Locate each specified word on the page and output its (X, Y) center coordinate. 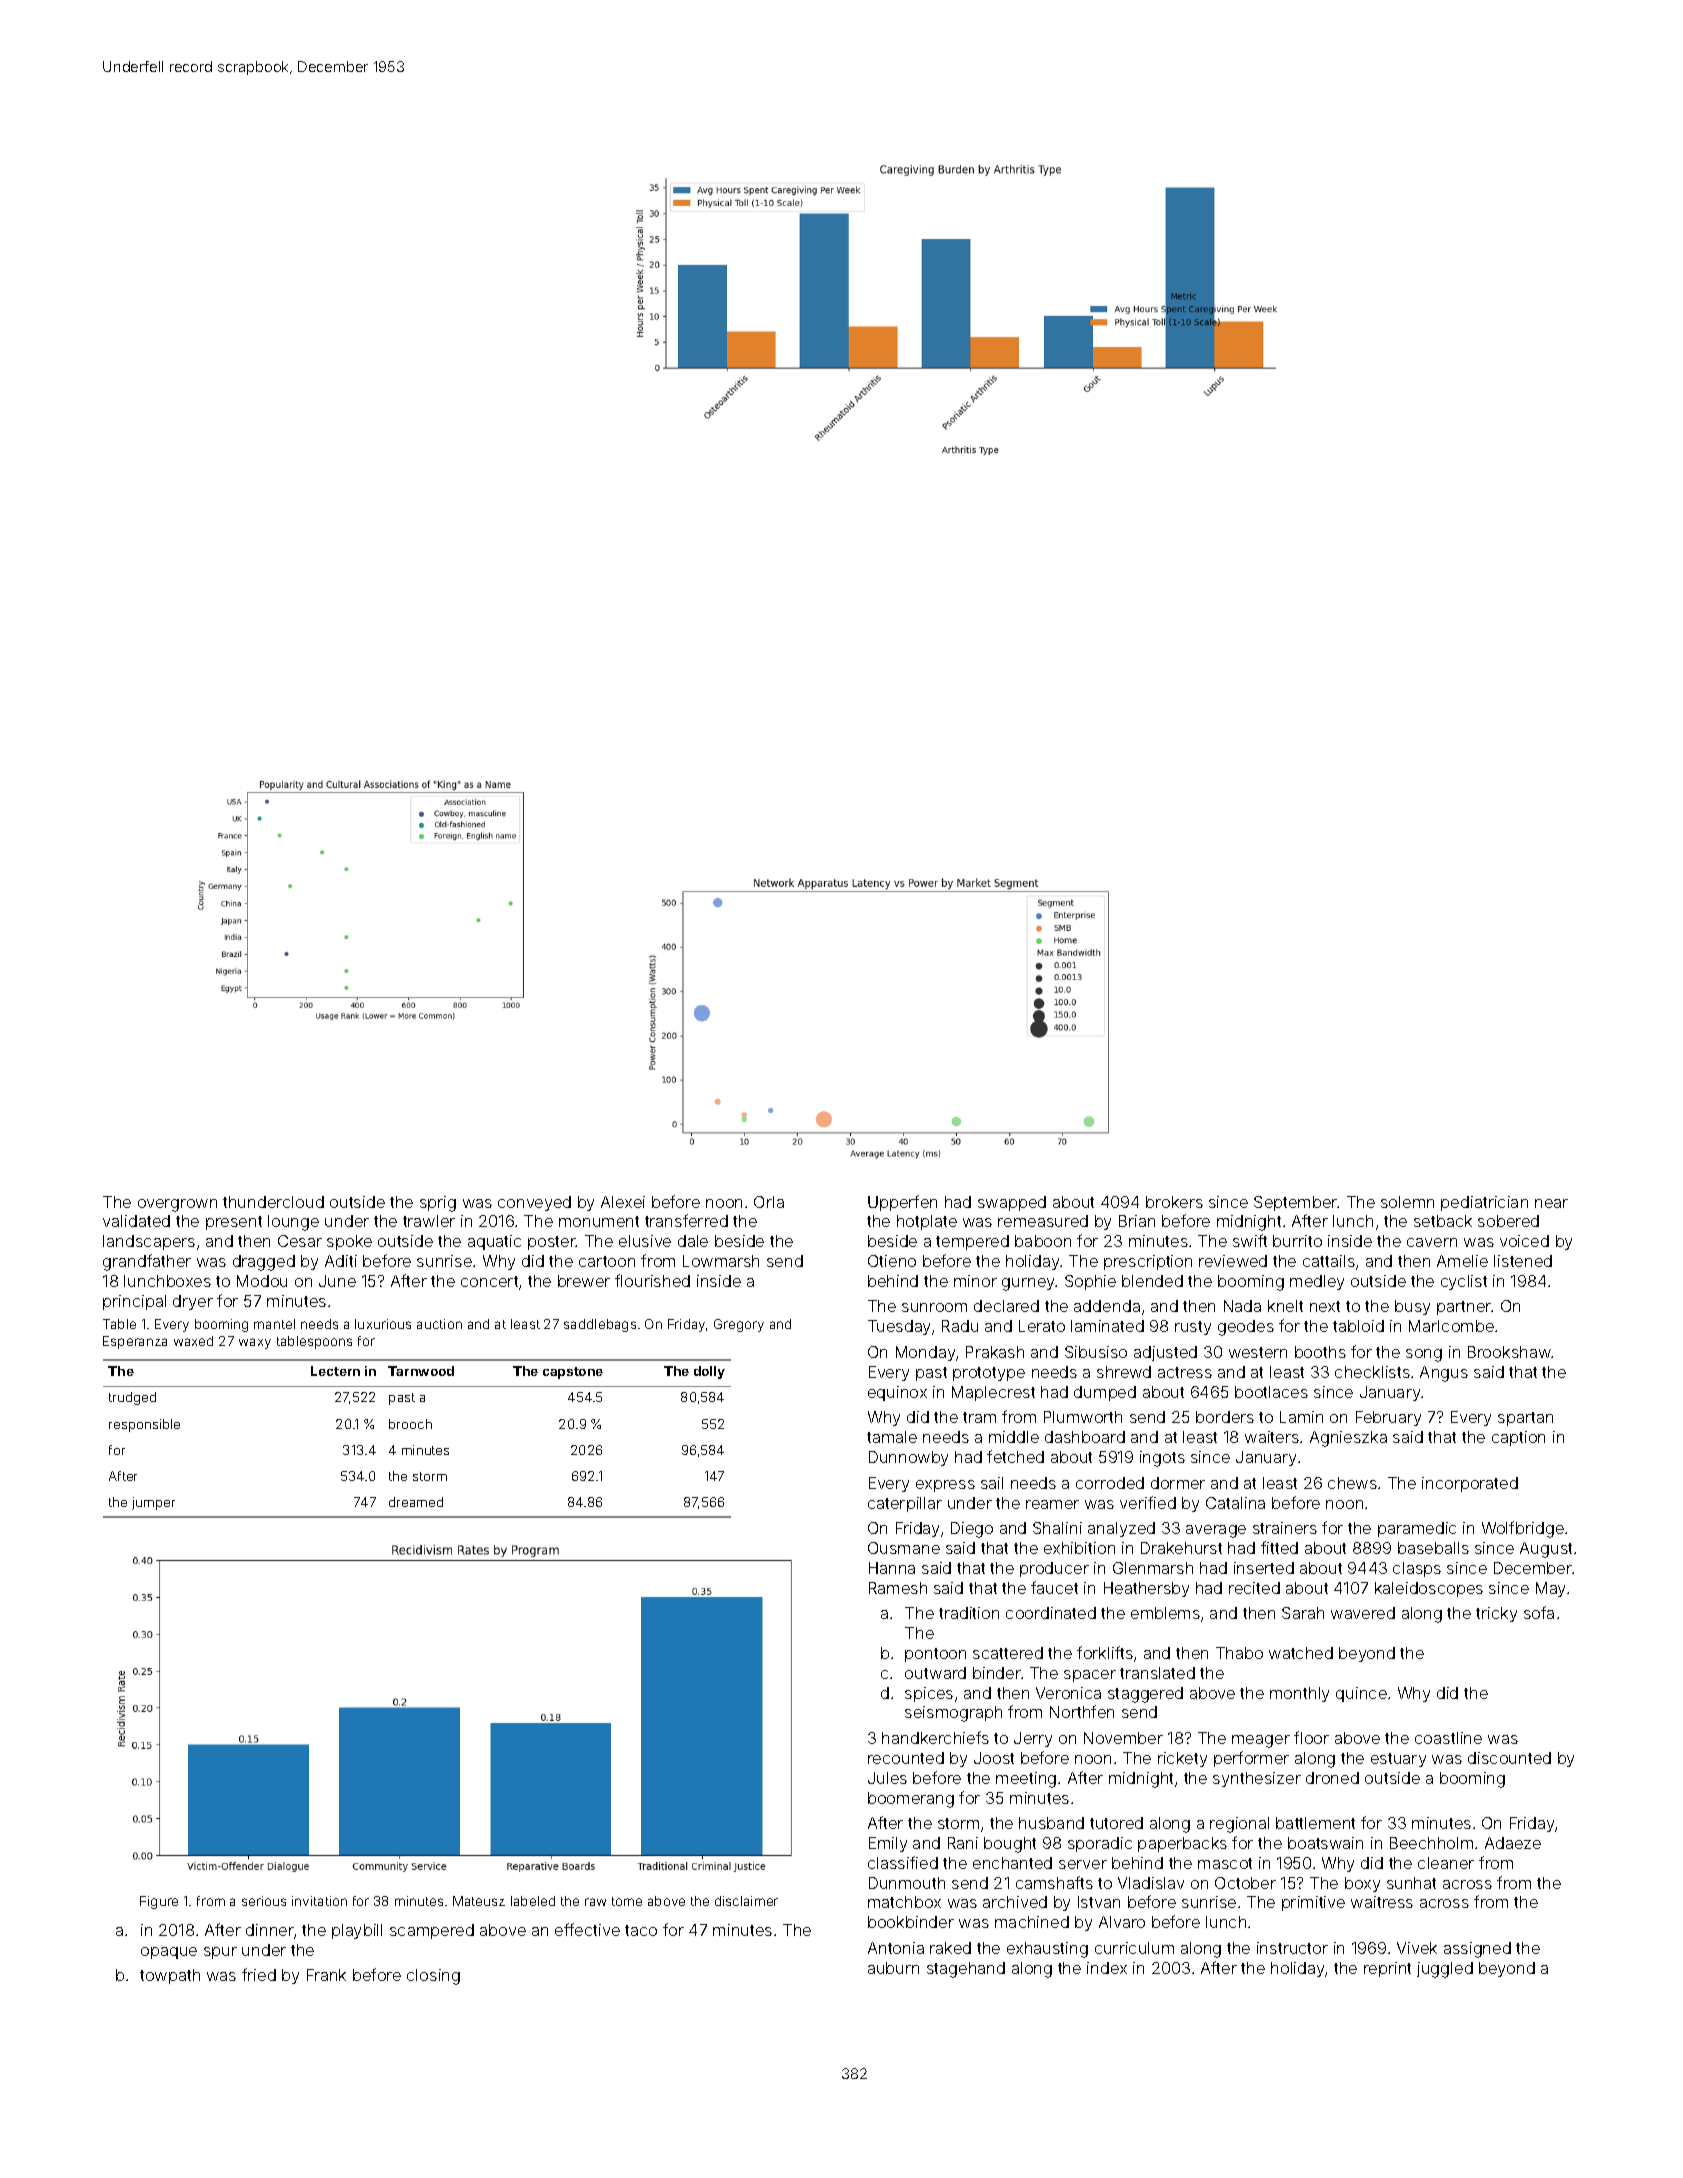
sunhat (1411, 1883)
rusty (1193, 1328)
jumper (153, 1503)
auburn (893, 1968)
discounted (1509, 1758)
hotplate (927, 1222)
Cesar (300, 1241)
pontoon (935, 1655)
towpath (170, 1976)
